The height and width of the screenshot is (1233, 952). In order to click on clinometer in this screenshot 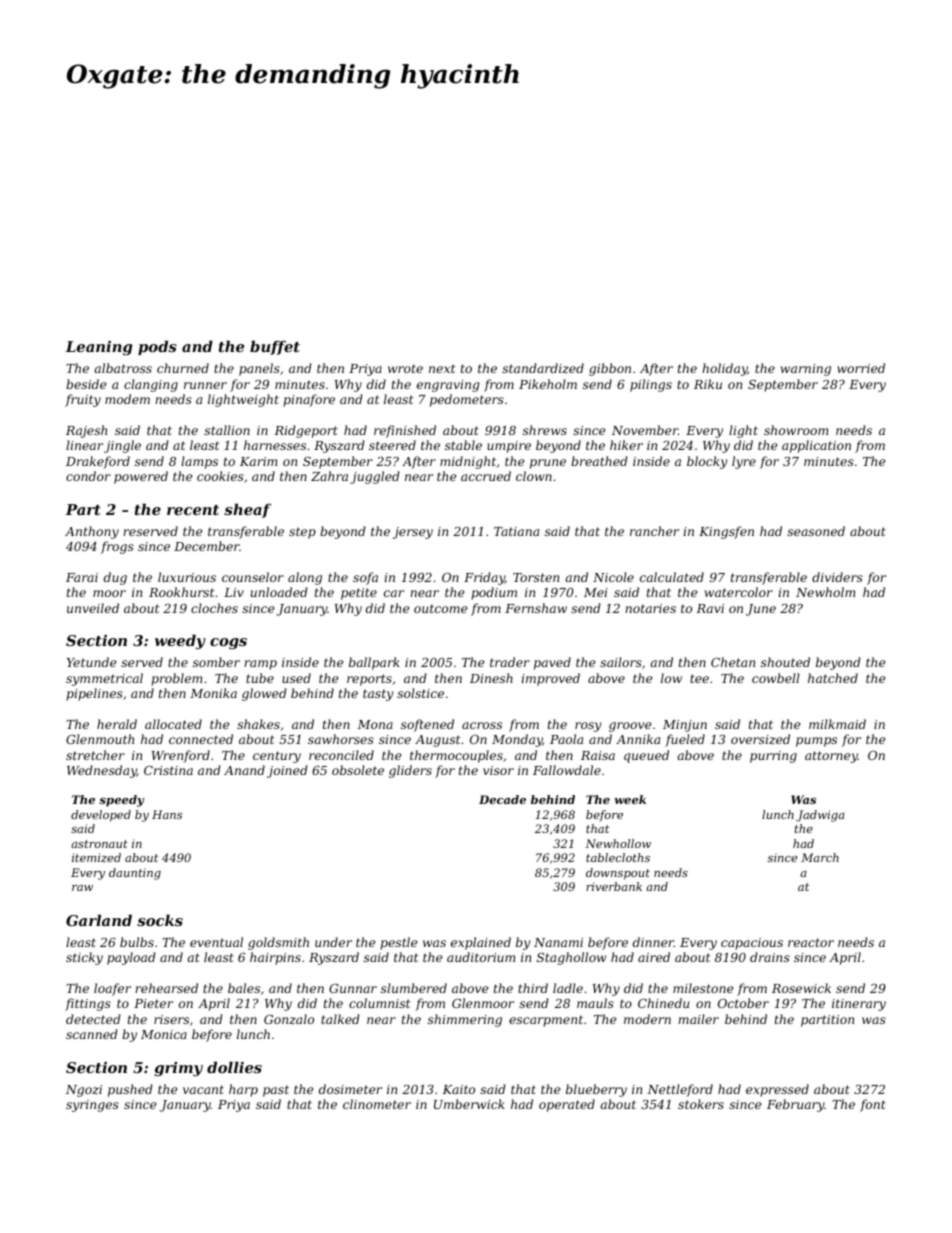, I will do `click(377, 1104)`.
